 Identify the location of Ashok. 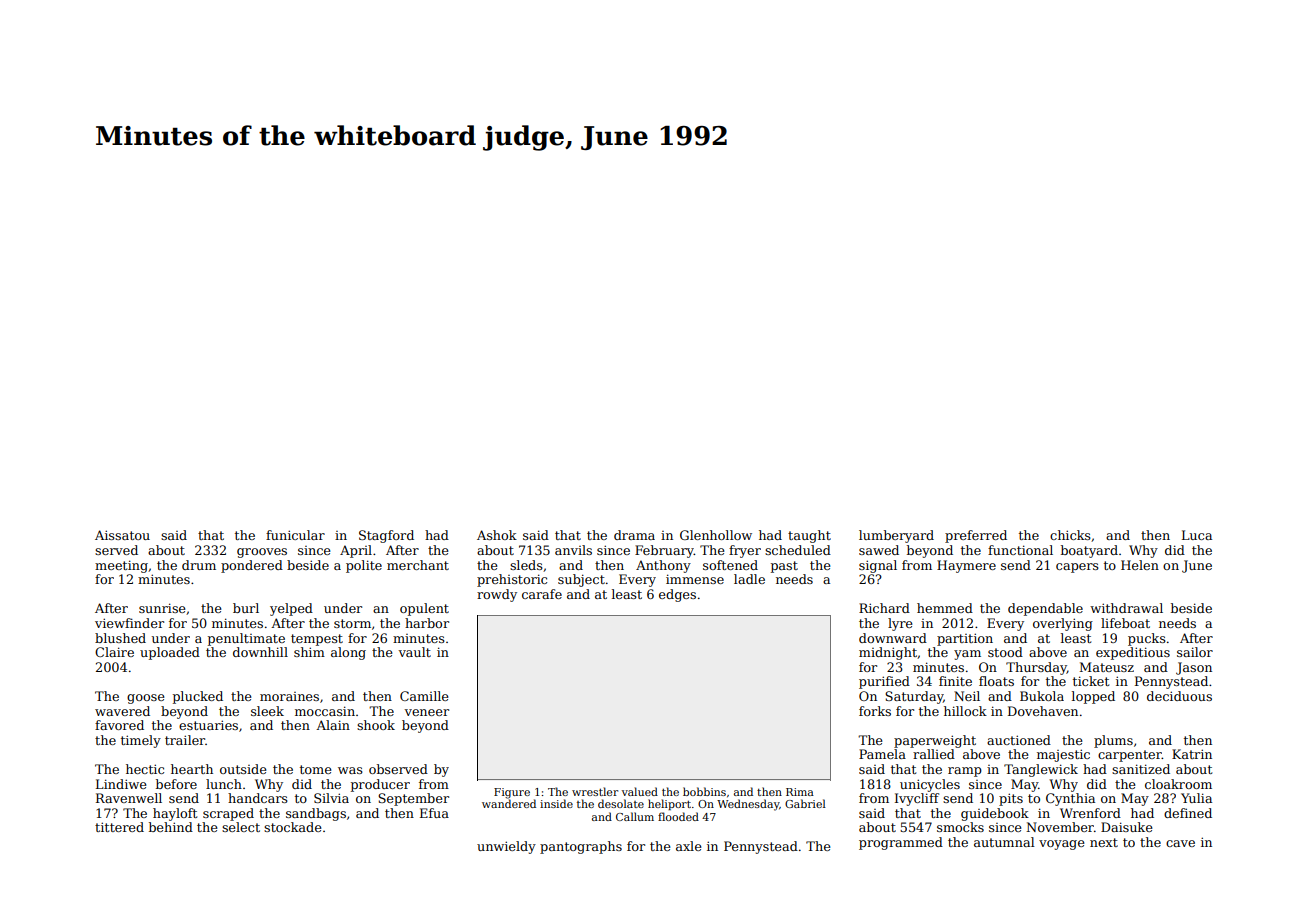
(497, 535).
